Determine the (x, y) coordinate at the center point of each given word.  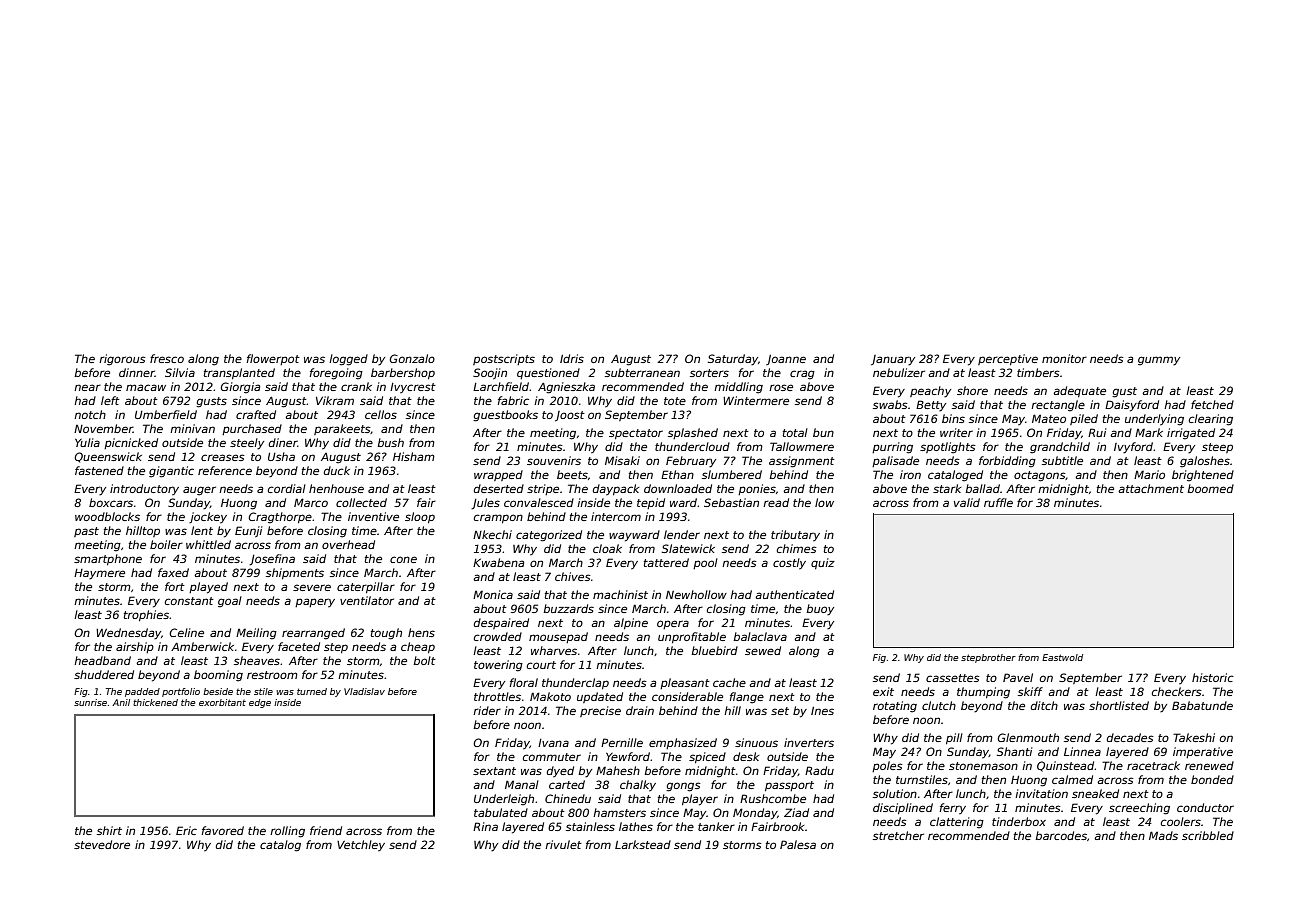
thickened (155, 702)
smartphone (108, 559)
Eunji (248, 531)
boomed (1210, 488)
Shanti (1014, 751)
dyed (560, 772)
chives (573, 576)
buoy (820, 609)
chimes (797, 548)
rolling (287, 832)
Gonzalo (412, 358)
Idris (572, 358)
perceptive (1008, 359)
